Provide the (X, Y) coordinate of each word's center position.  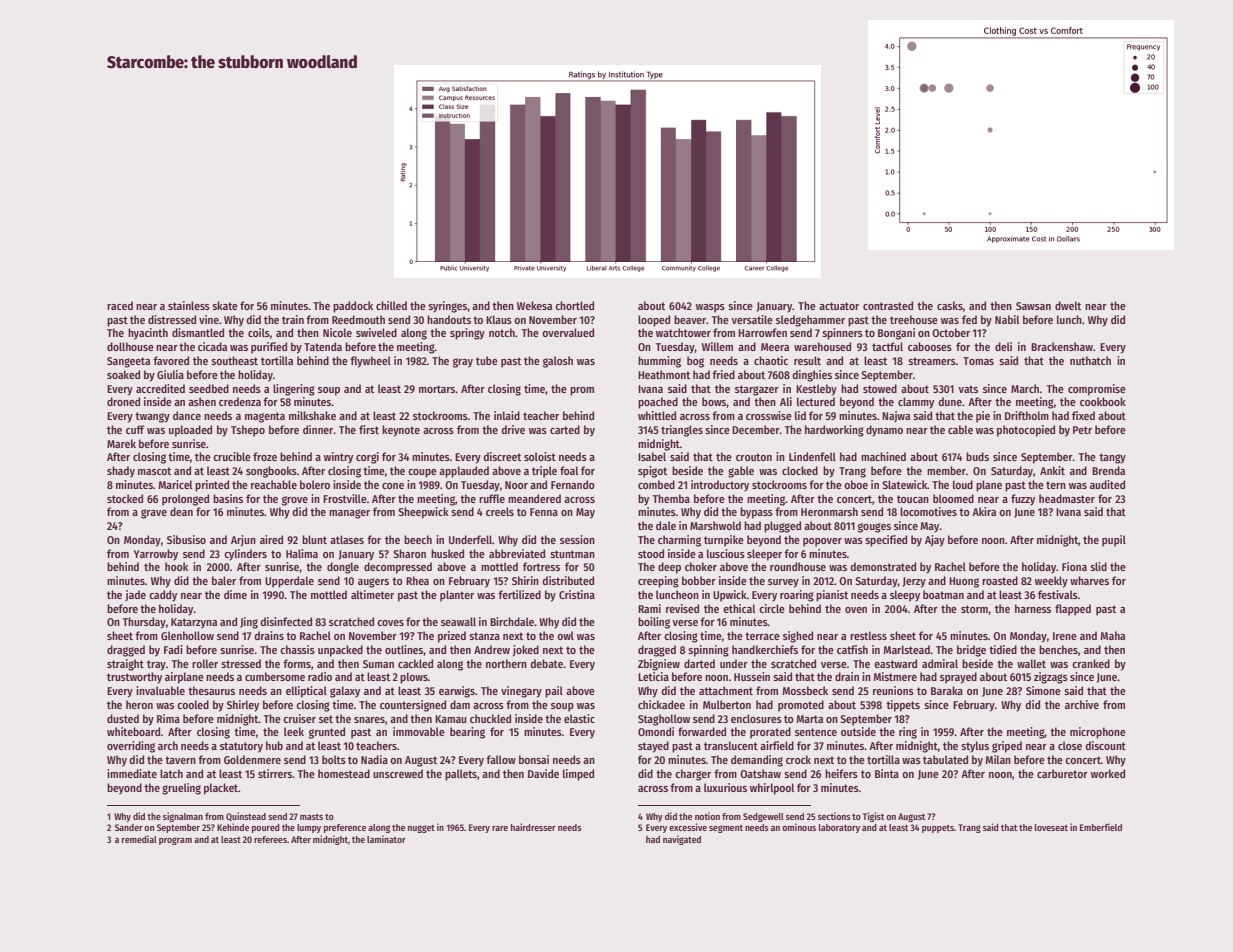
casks (950, 305)
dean (181, 511)
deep (669, 568)
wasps (710, 308)
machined (883, 456)
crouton (754, 457)
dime (235, 594)
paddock (353, 307)
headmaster (1067, 498)
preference (345, 828)
